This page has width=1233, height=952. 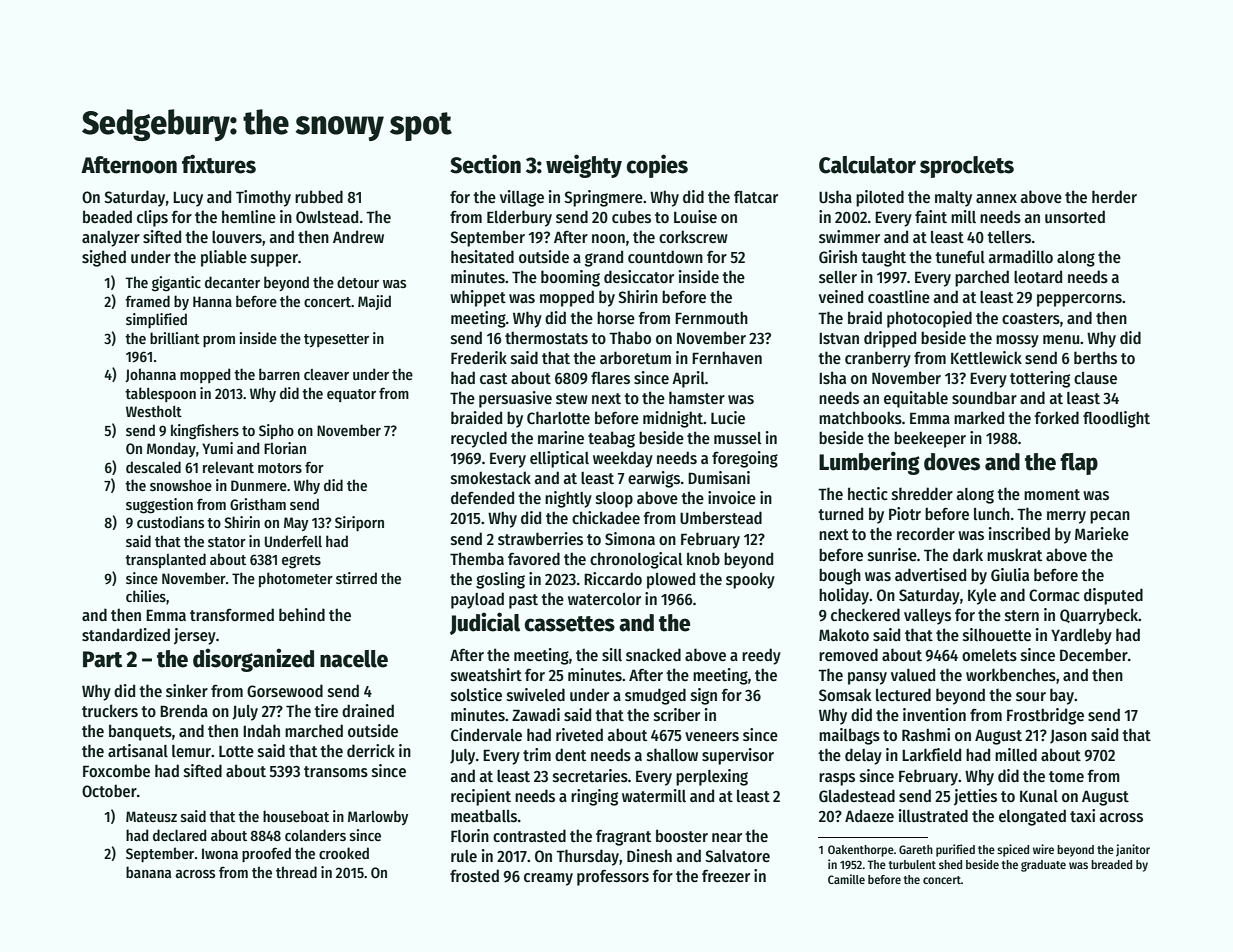 What do you see at coordinates (880, 198) in the page?
I see `piloted` at bounding box center [880, 198].
